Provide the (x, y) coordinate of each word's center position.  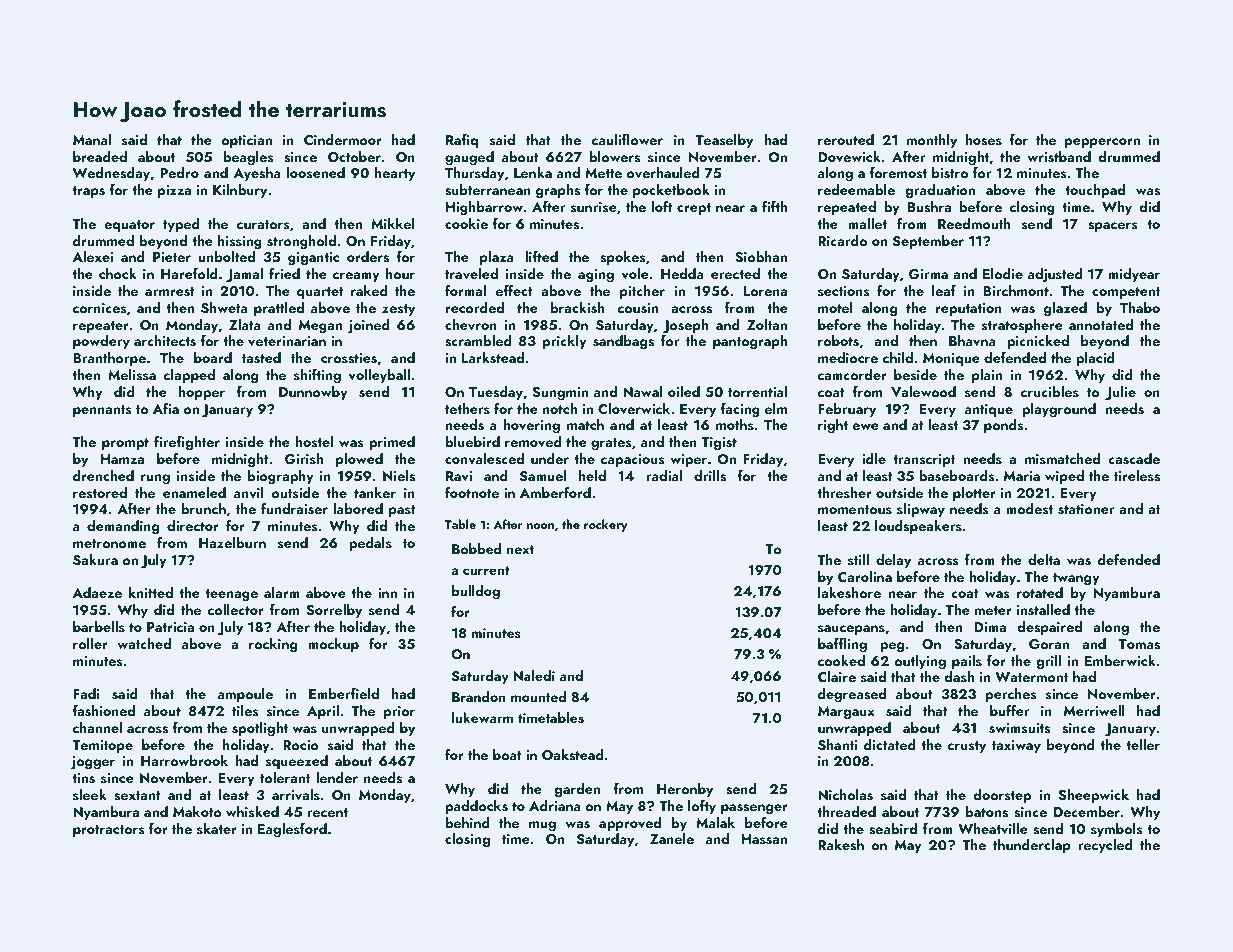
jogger (93, 763)
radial (664, 475)
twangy (1076, 579)
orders (368, 257)
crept (694, 209)
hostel (314, 441)
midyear (1134, 275)
